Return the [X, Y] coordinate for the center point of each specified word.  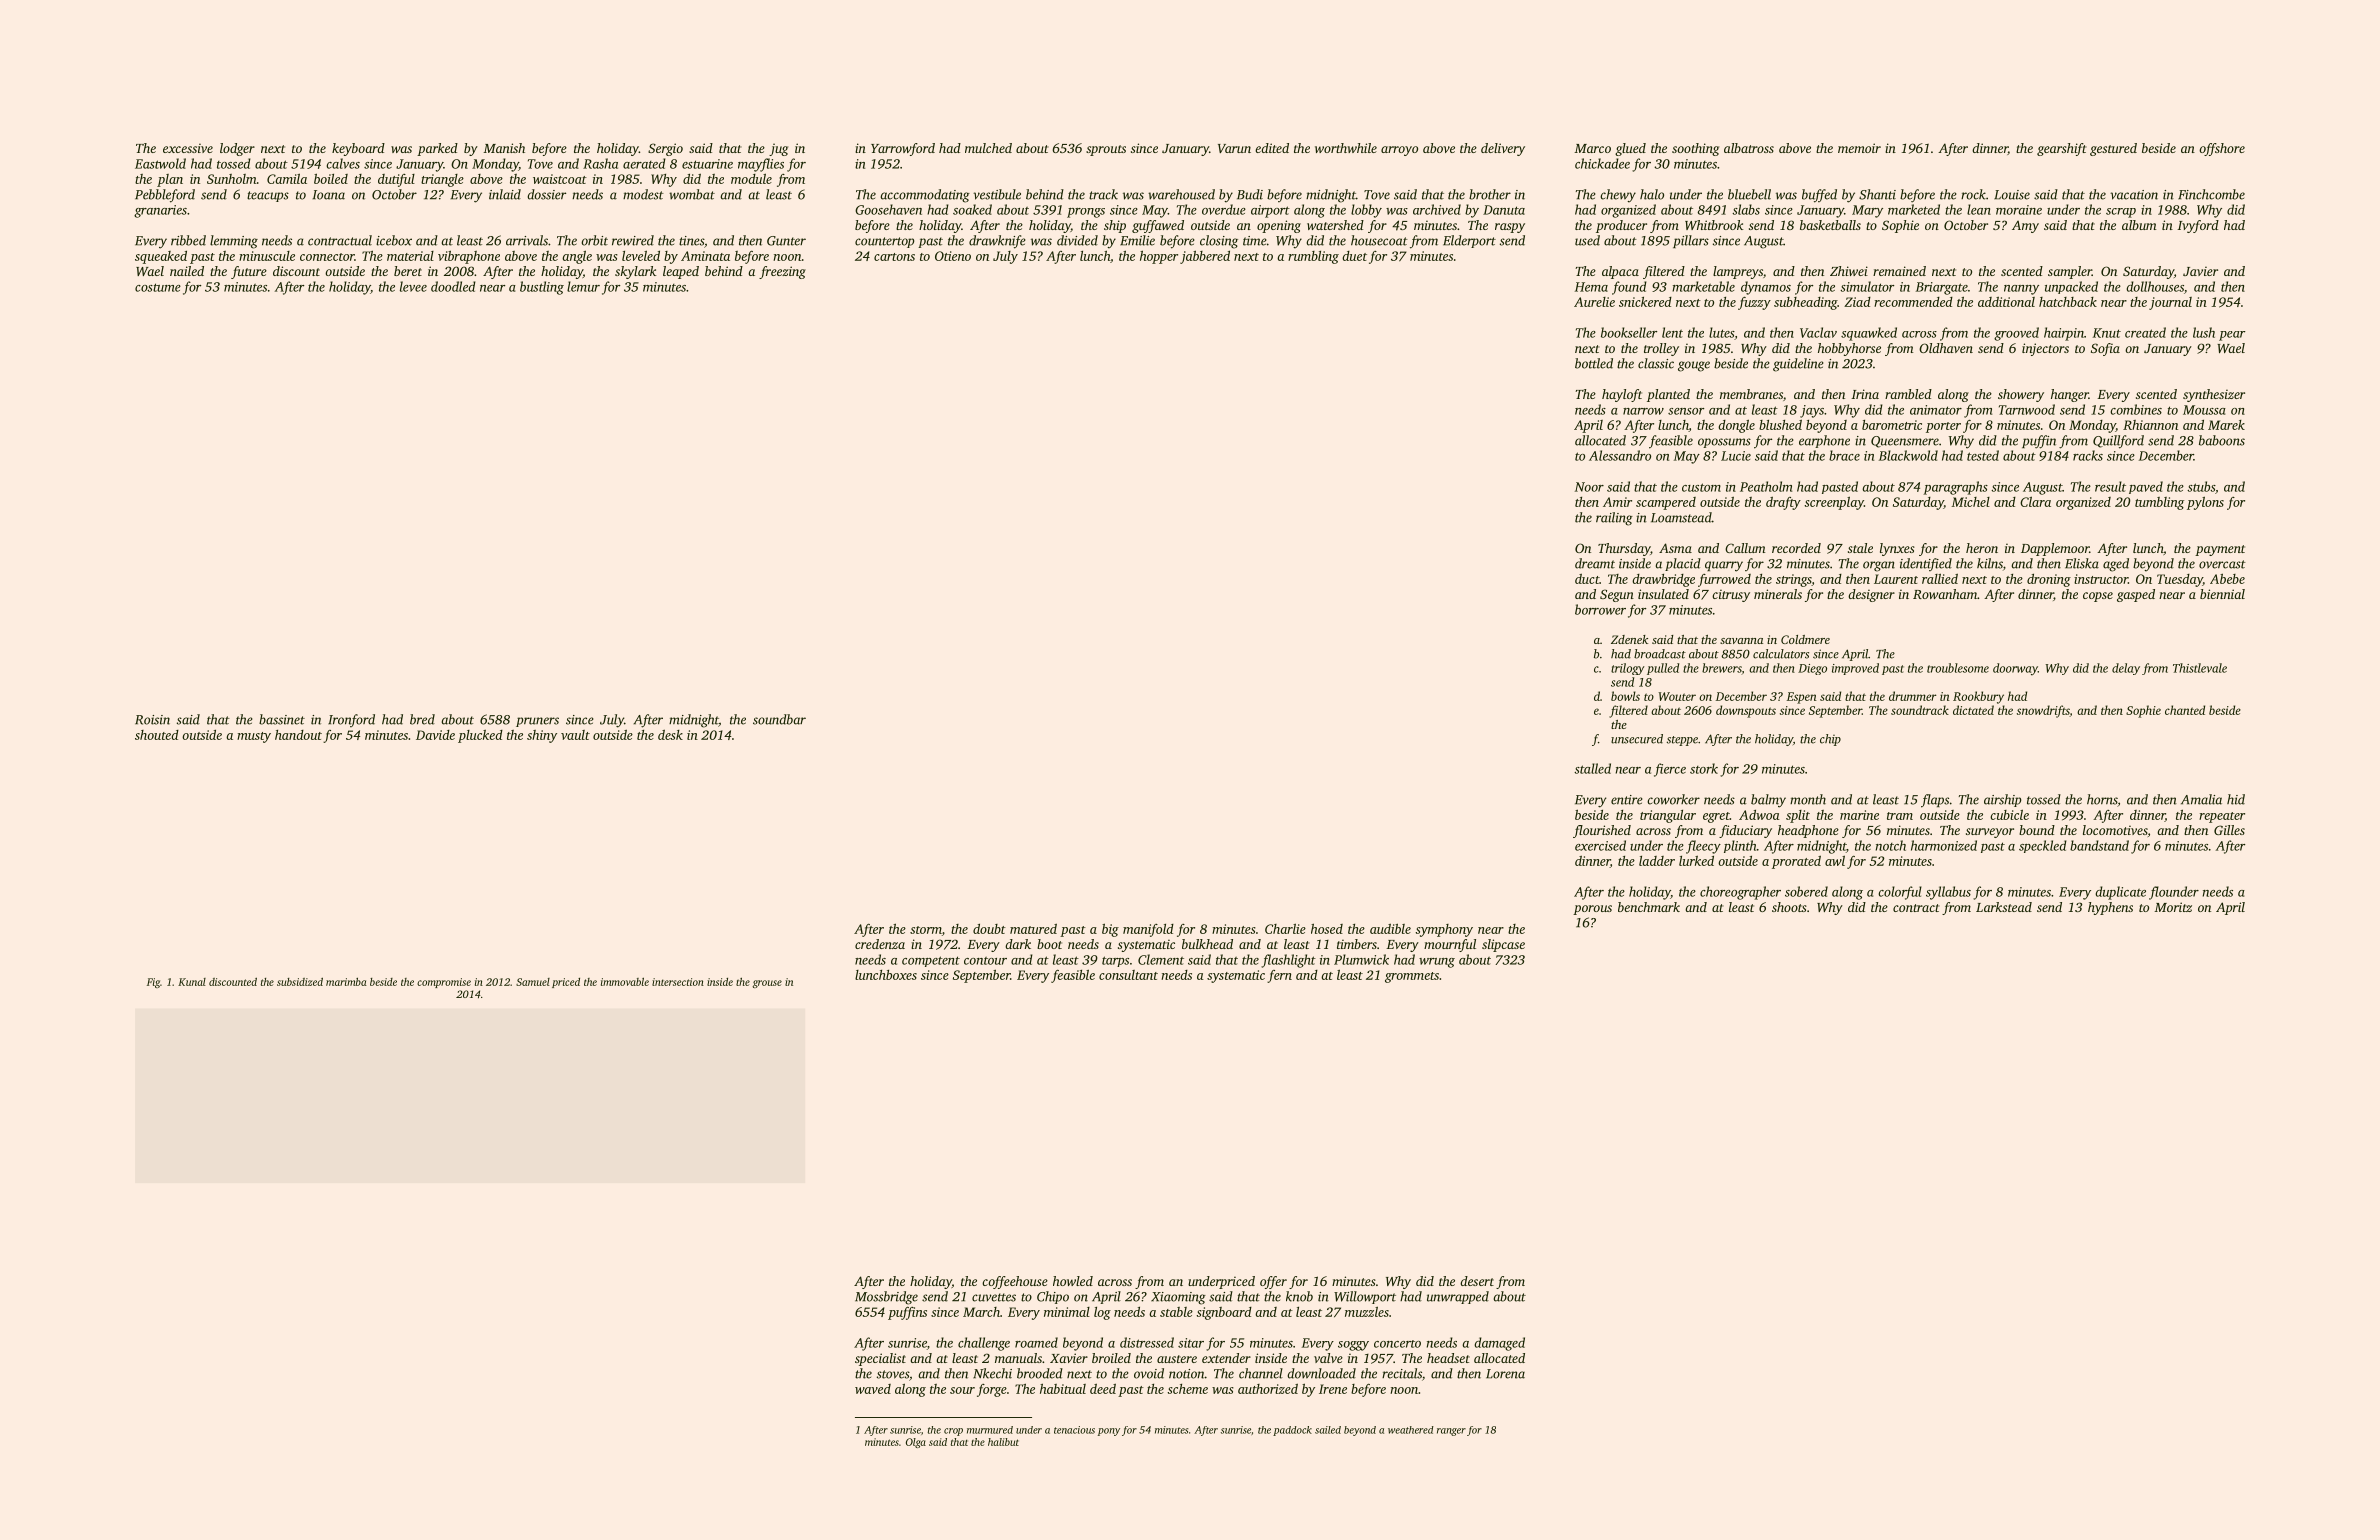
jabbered [1205, 257]
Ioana [328, 195]
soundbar [779, 719]
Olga [916, 1443]
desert [1477, 1281]
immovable [625, 982]
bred [422, 719]
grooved [2016, 334]
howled [1073, 1281]
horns [2102, 800]
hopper [1159, 257]
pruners [537, 722]
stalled [1592, 768]
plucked [480, 736]
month [1808, 799]
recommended [1913, 302]
